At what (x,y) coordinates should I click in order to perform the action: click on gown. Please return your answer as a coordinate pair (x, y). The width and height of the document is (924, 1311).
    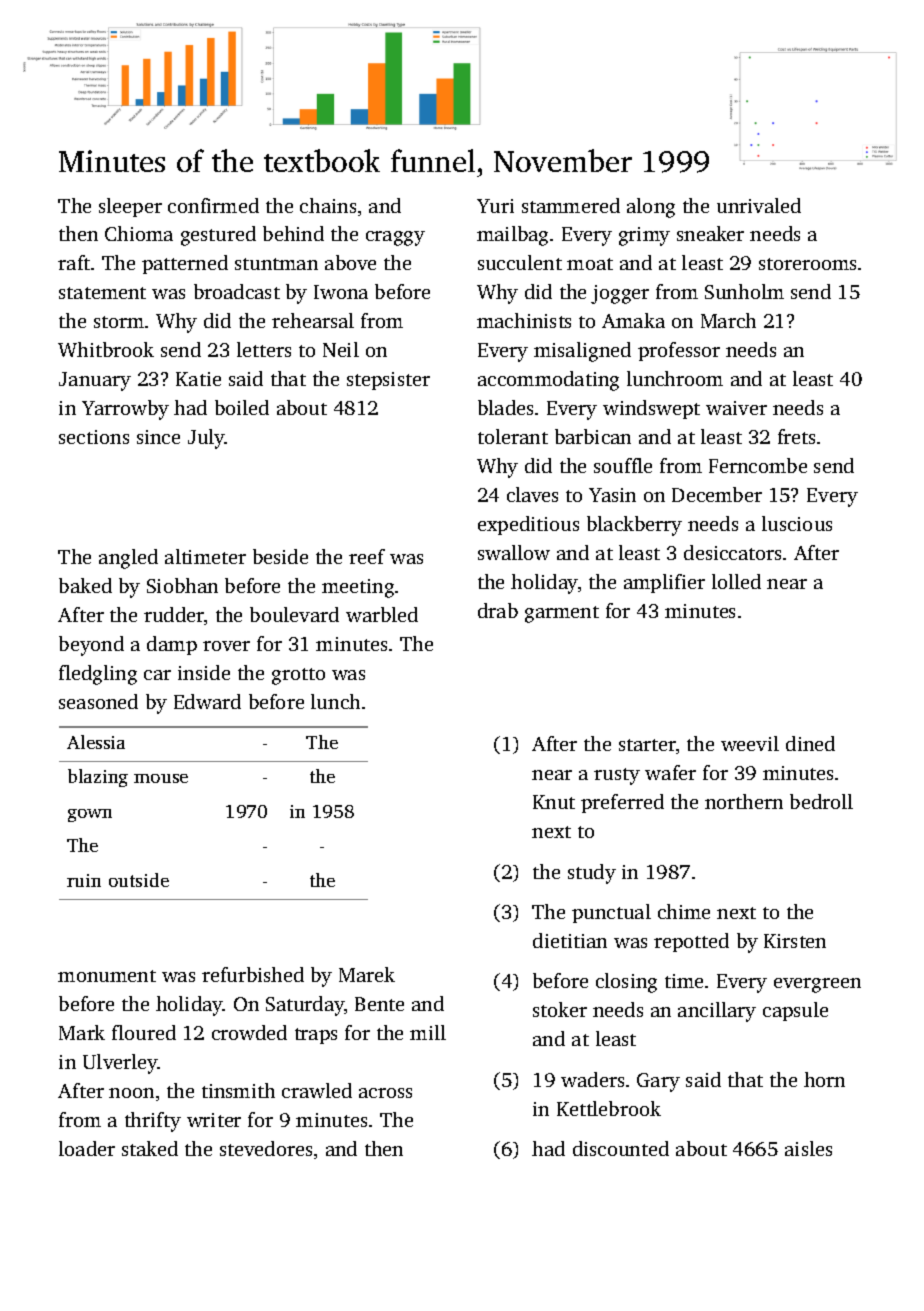
    Looking at the image, I should click on (90, 815).
